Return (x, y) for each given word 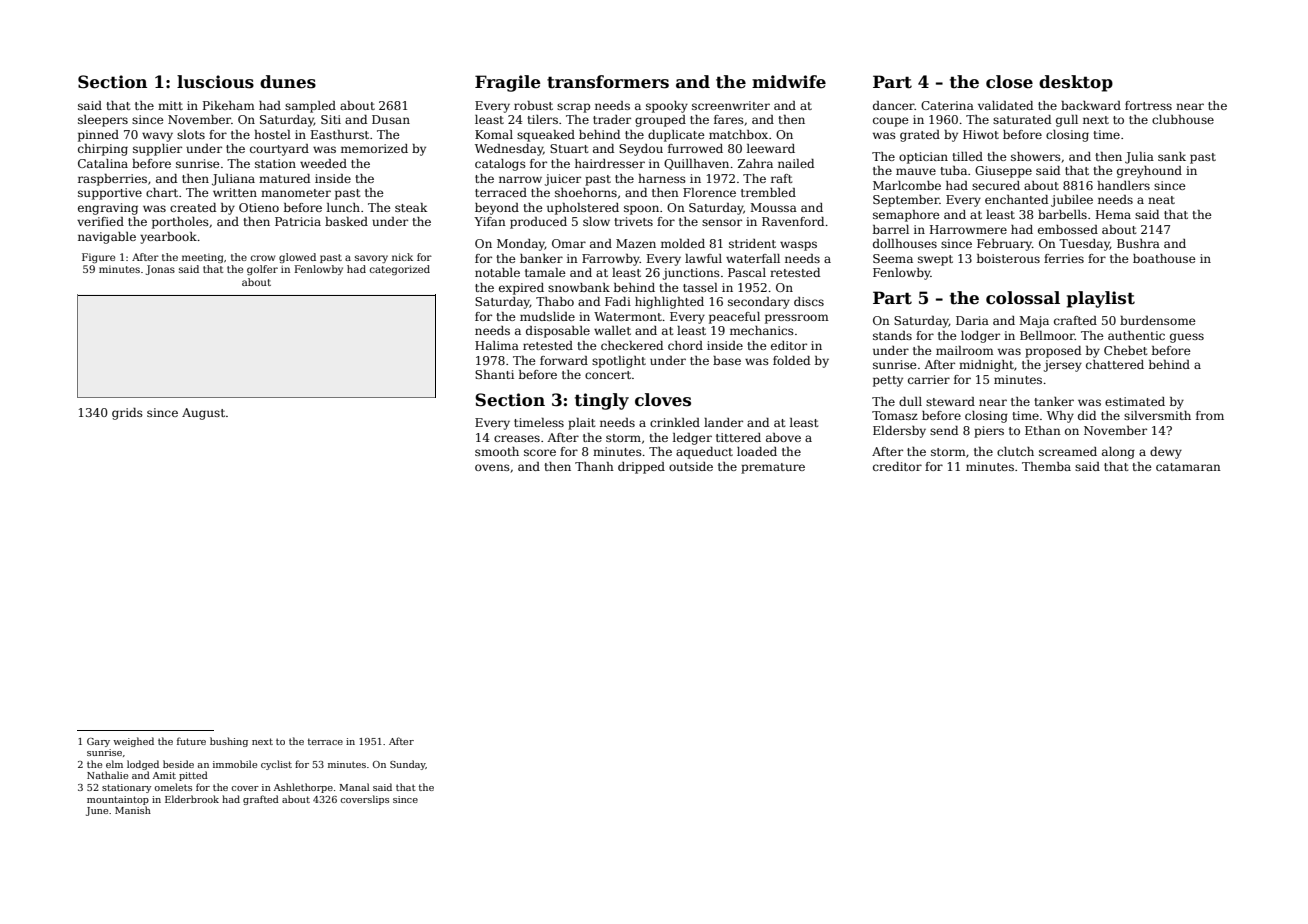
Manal (354, 787)
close (1009, 82)
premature (773, 468)
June (97, 811)
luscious (215, 82)
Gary (98, 742)
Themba (1046, 466)
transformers (608, 82)
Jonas (160, 270)
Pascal (747, 272)
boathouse (1164, 258)
